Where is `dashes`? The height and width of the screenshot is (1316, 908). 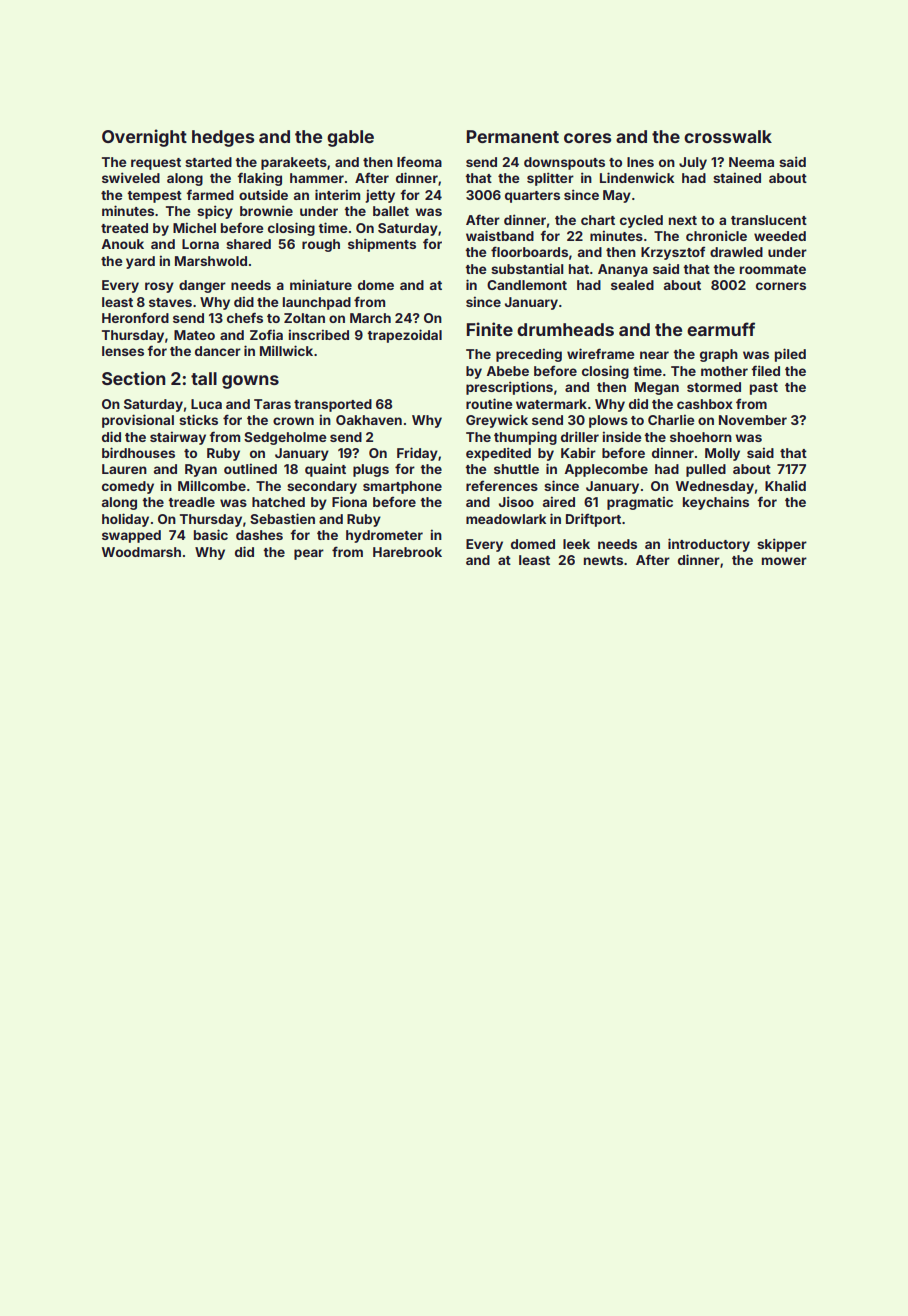
dashes is located at coordinates (259, 535).
